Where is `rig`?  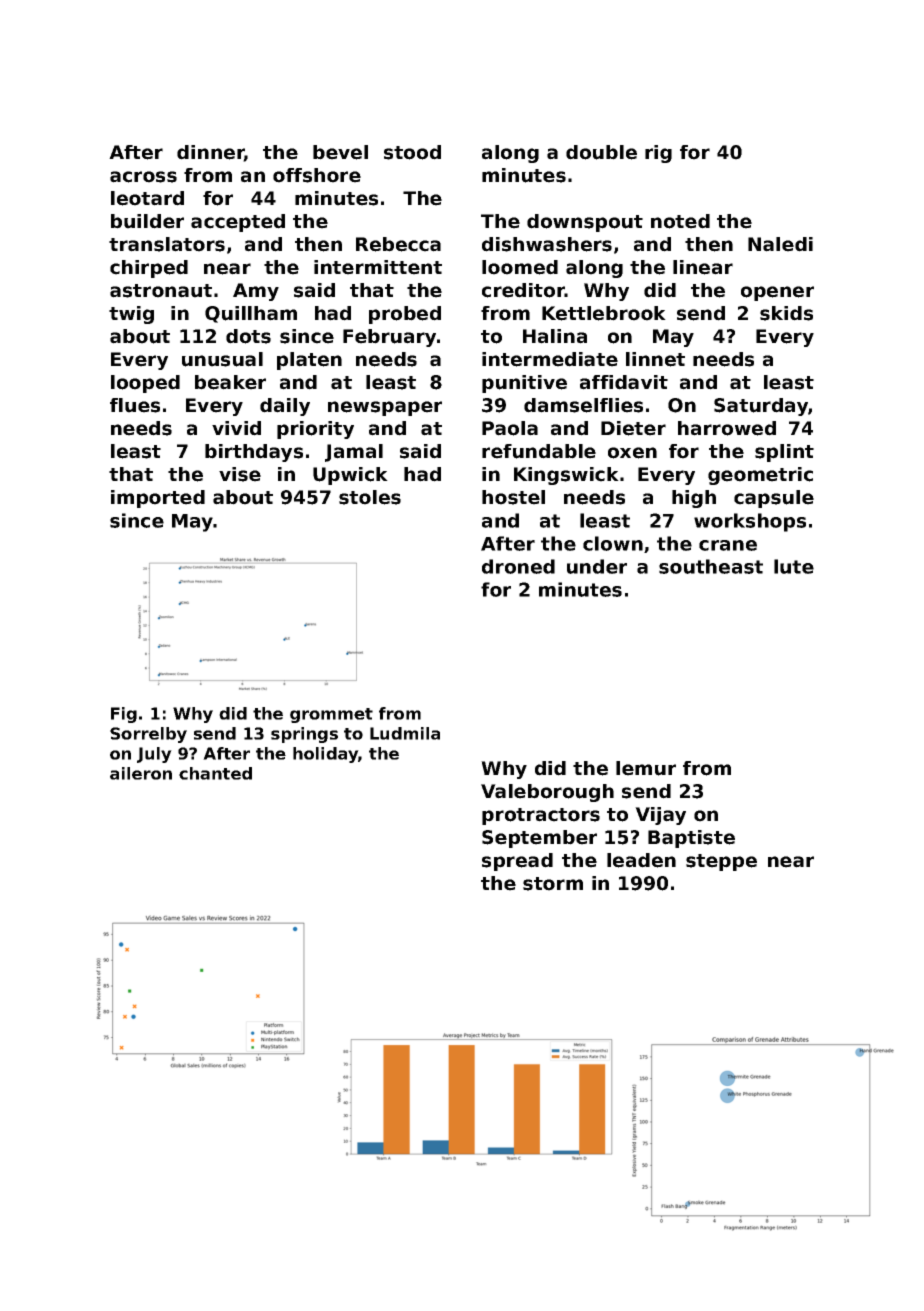 rig is located at coordinates (658, 154).
